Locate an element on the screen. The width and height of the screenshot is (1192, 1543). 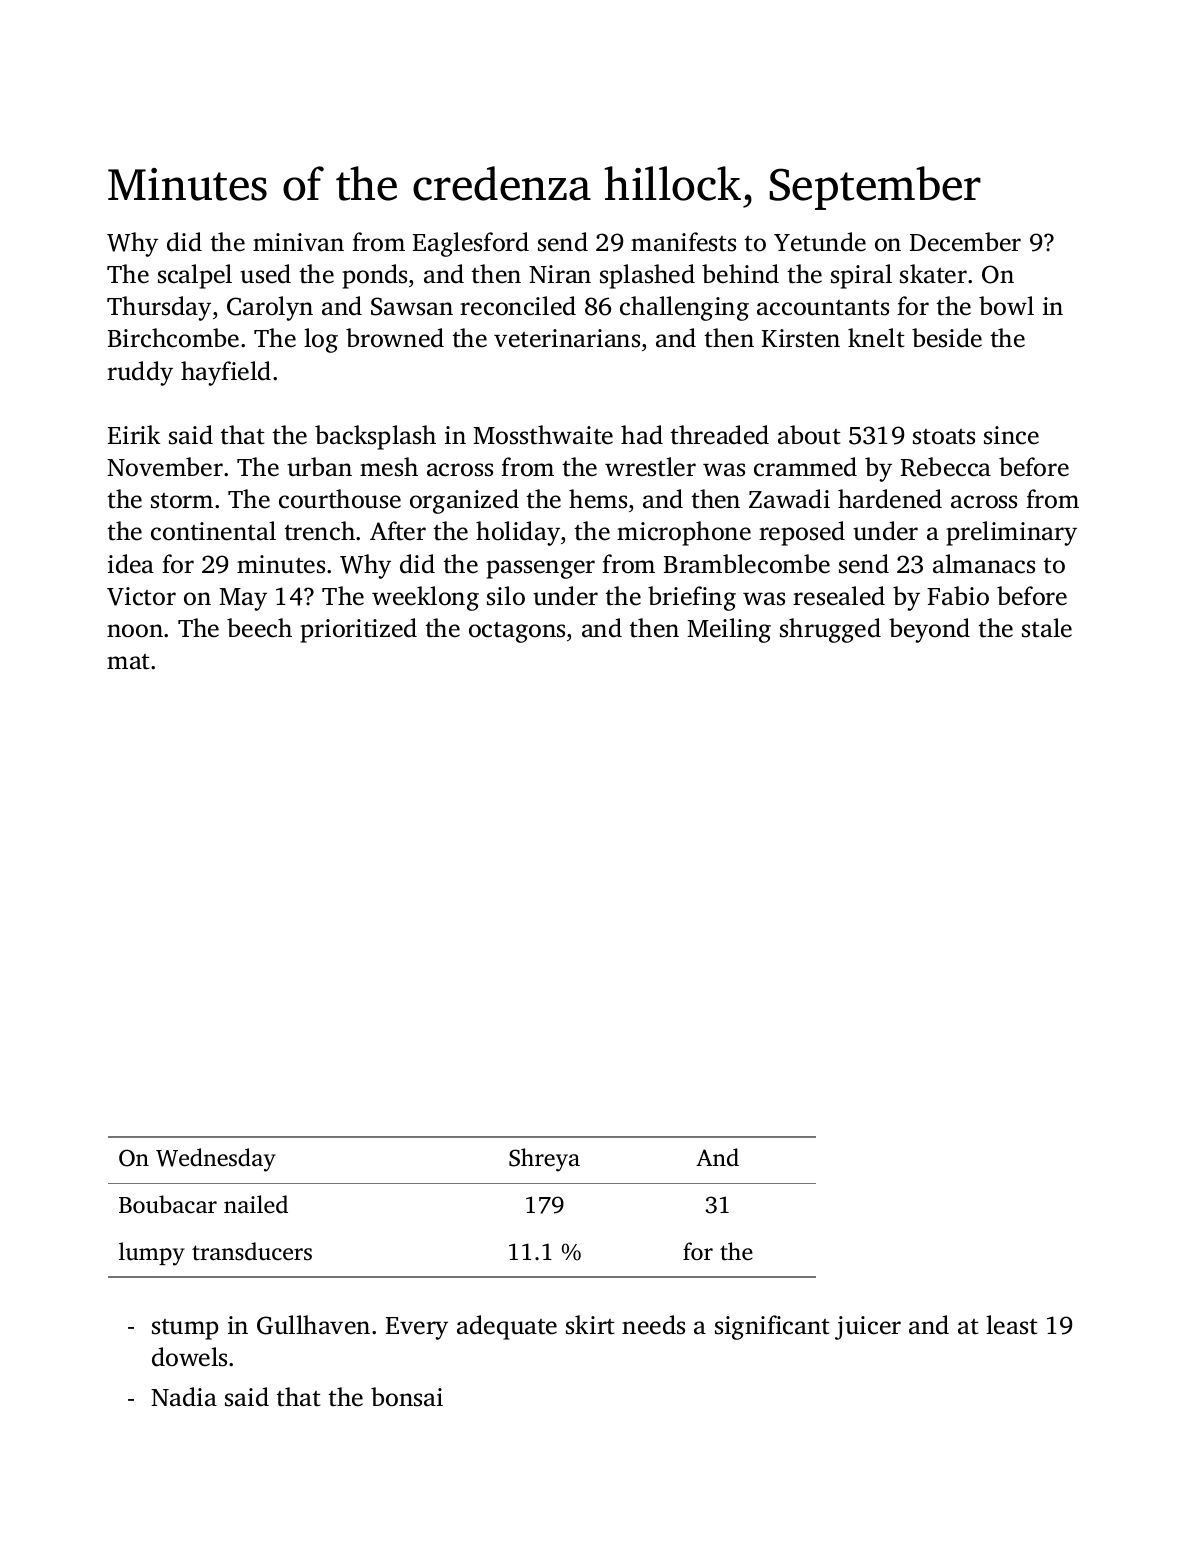
Kirsten is located at coordinates (801, 338).
